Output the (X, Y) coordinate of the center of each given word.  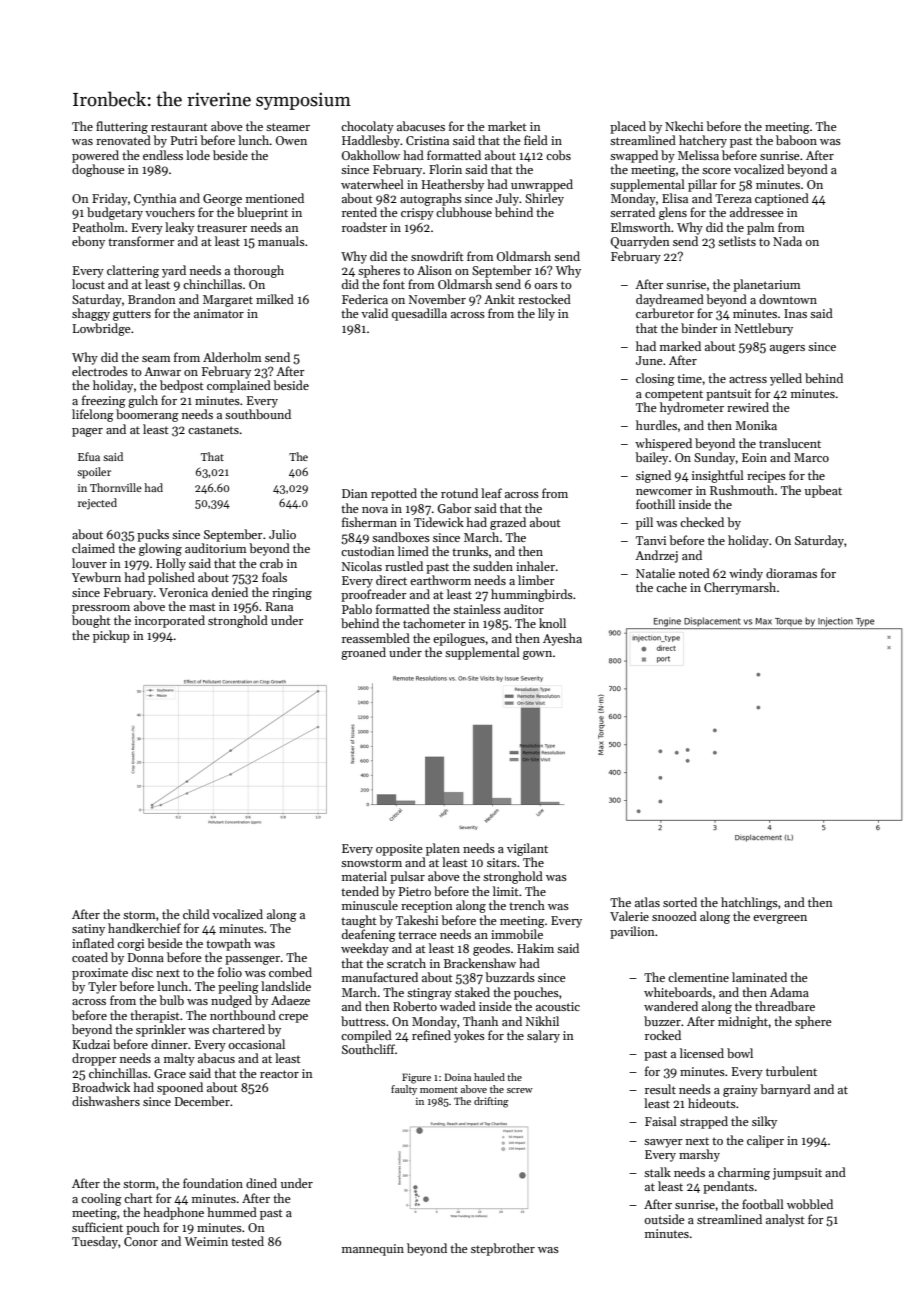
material (364, 876)
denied (230, 592)
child (196, 914)
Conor (141, 1241)
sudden (493, 566)
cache (671, 587)
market (507, 126)
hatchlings (749, 903)
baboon (796, 140)
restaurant (179, 127)
